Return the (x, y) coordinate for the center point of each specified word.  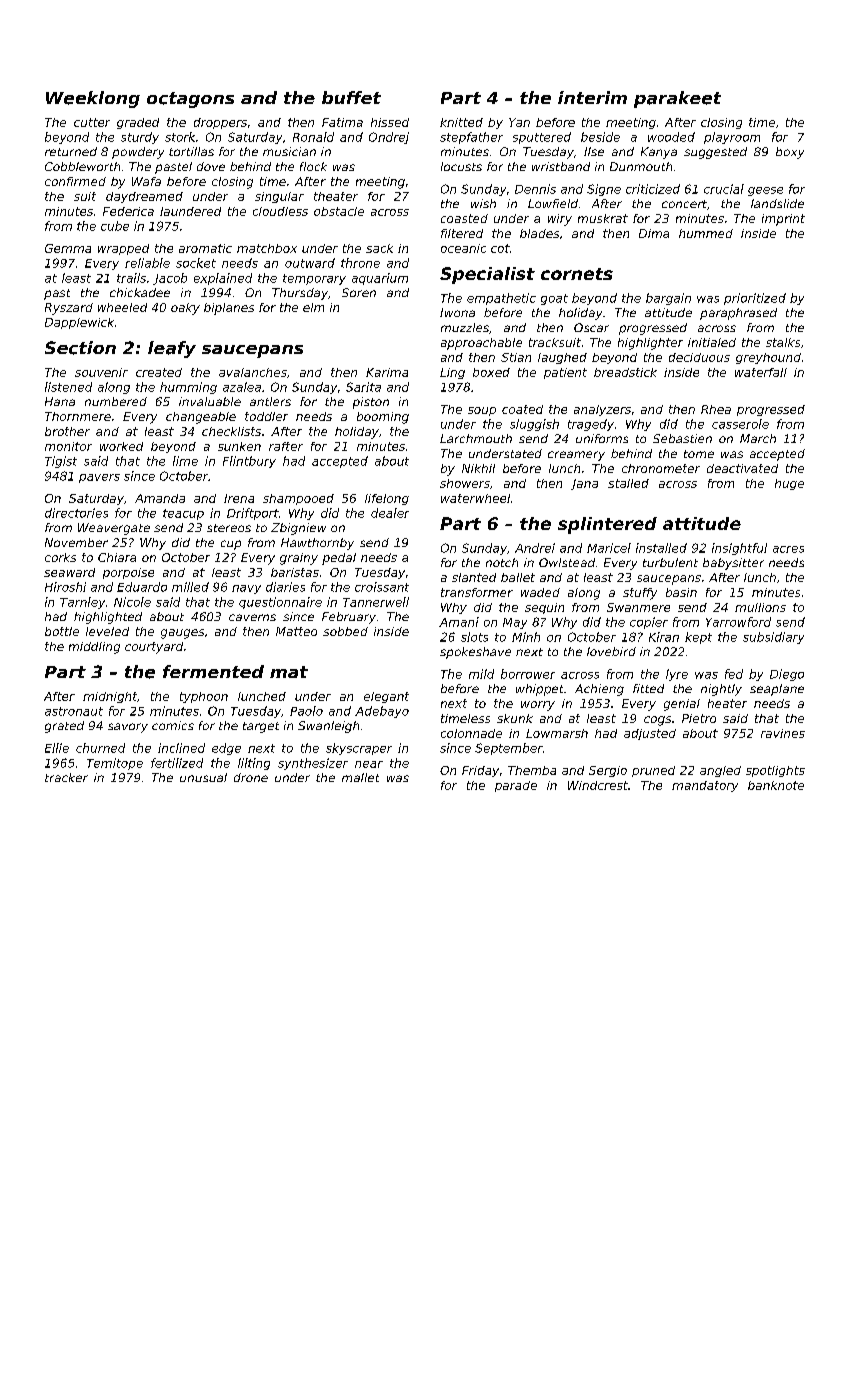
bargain (668, 299)
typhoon (204, 697)
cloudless (280, 211)
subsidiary (773, 638)
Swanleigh (328, 727)
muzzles (465, 327)
